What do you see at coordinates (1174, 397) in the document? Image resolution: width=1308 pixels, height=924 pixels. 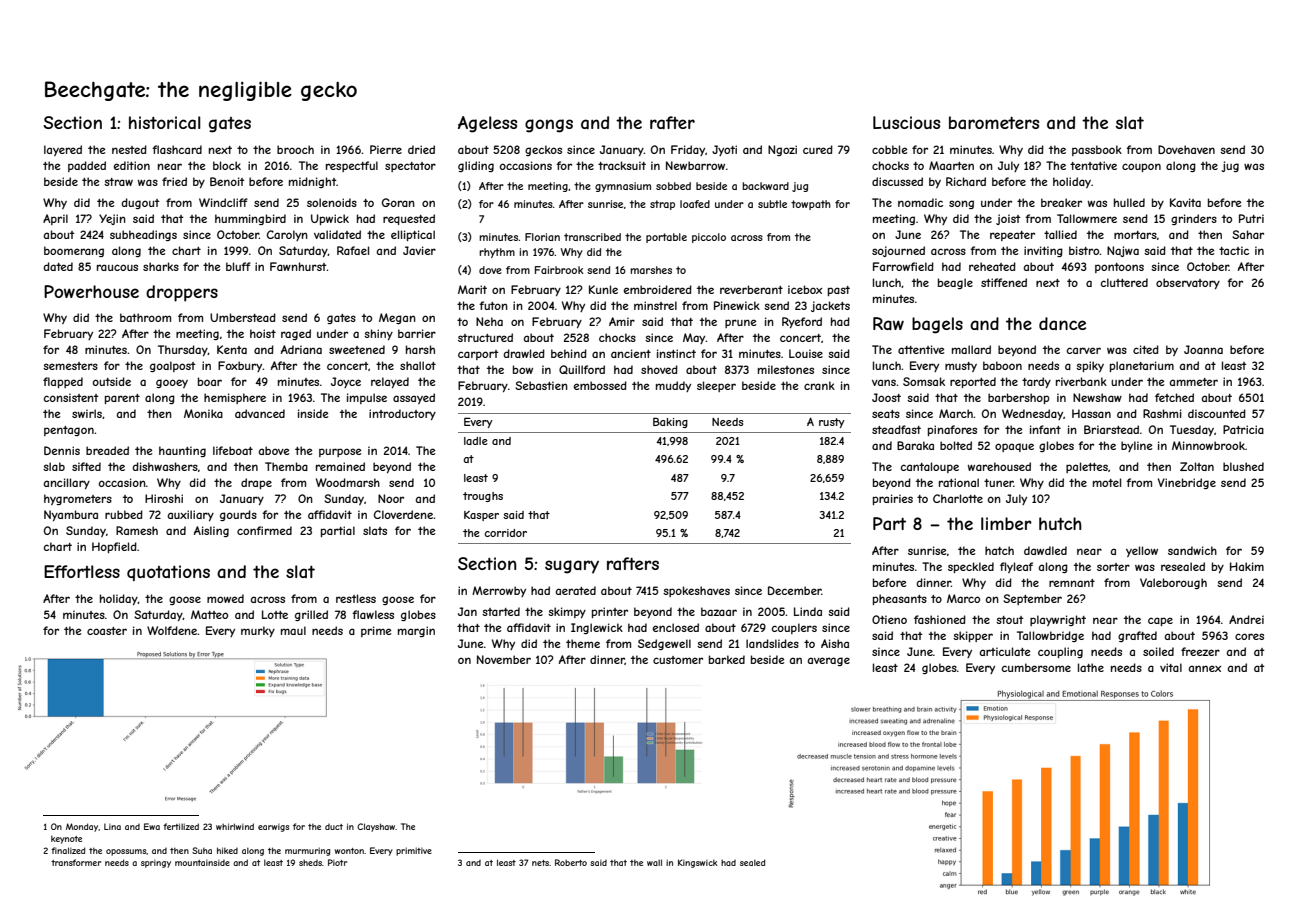 I see `fetched` at bounding box center [1174, 397].
